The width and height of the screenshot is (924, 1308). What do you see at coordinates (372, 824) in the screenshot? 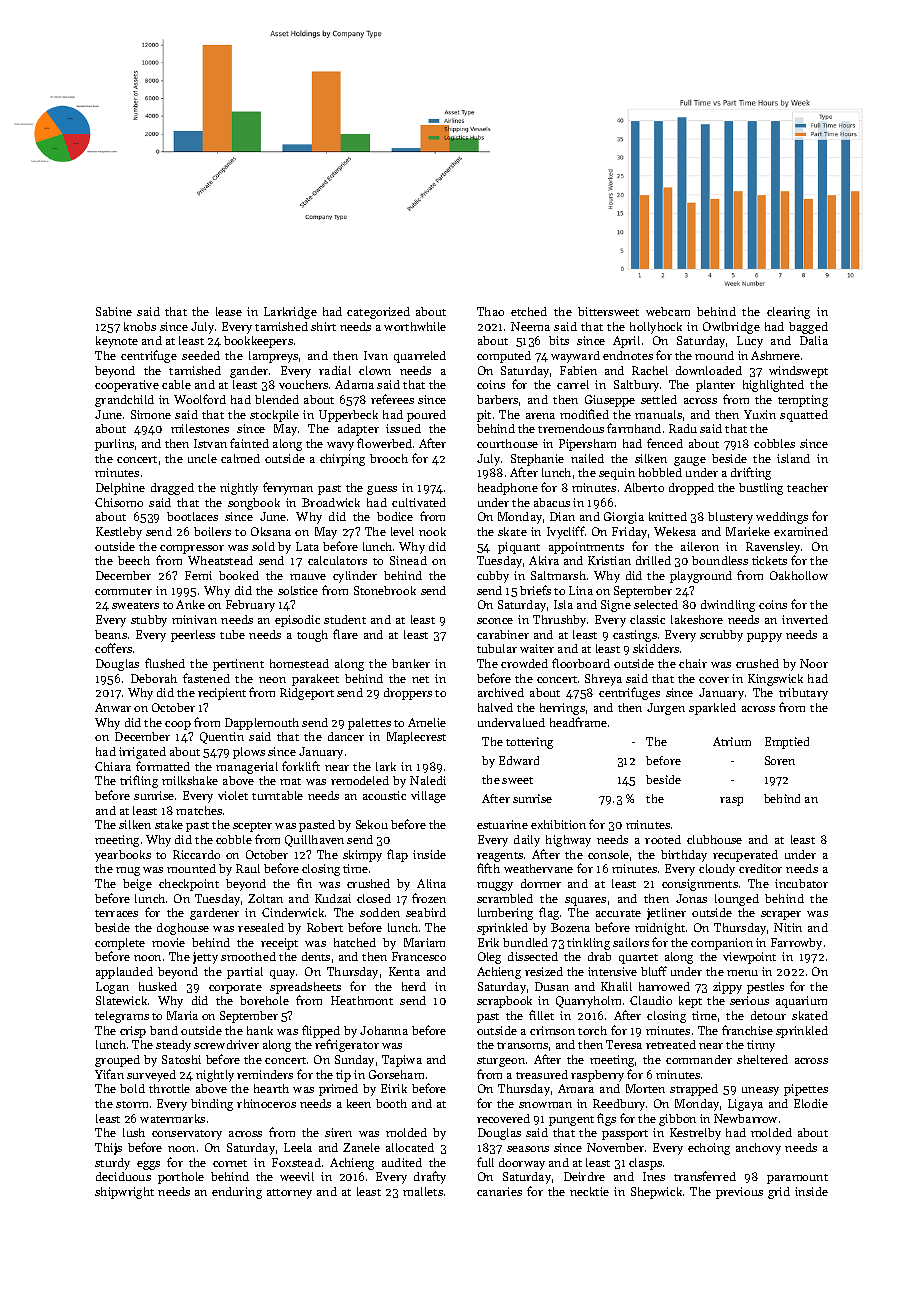
I see `Sekou` at bounding box center [372, 824].
